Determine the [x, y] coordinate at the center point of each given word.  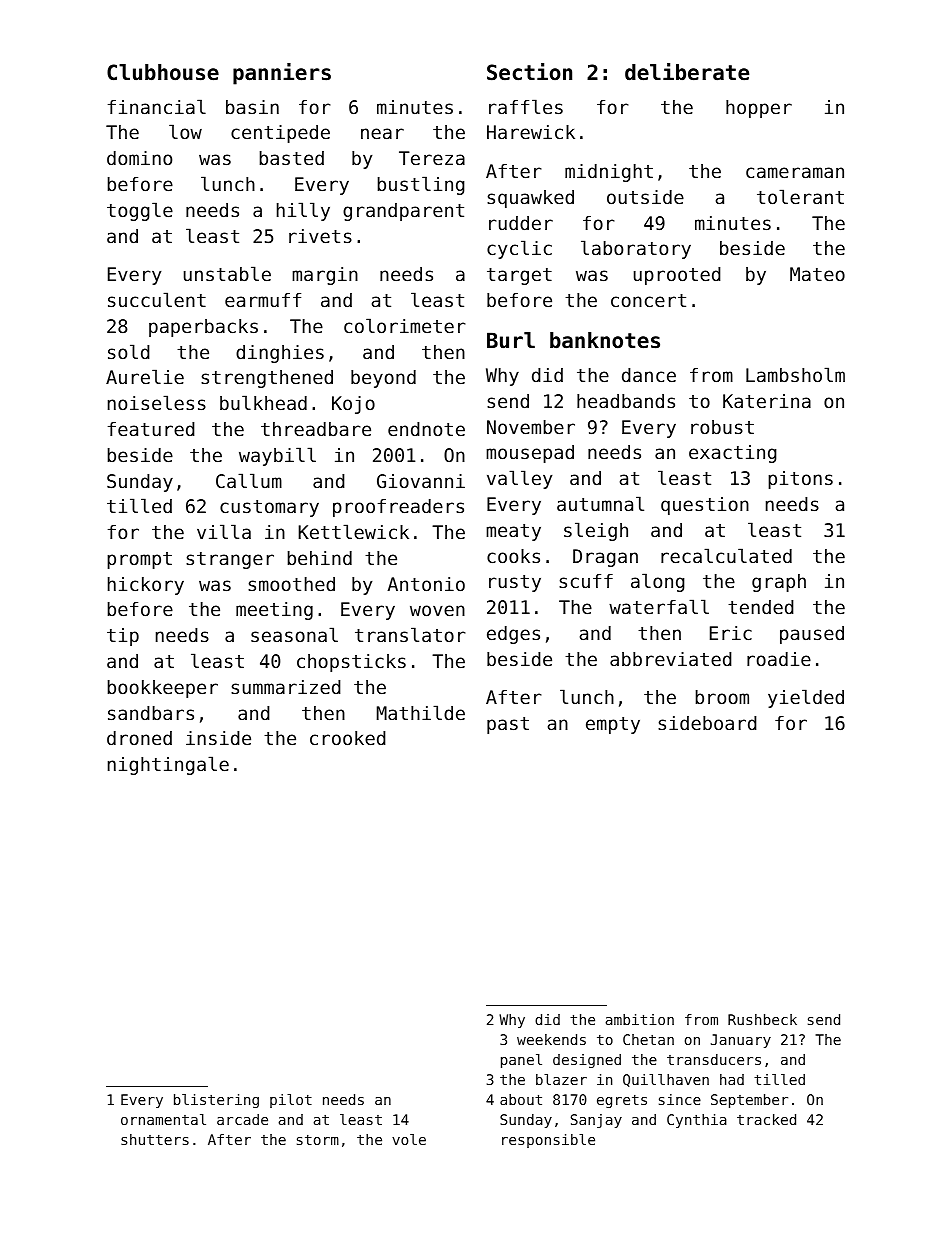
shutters [155, 1139]
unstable [227, 273]
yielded [806, 698]
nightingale [168, 765]
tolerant [800, 196]
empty [613, 725]
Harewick [531, 132]
